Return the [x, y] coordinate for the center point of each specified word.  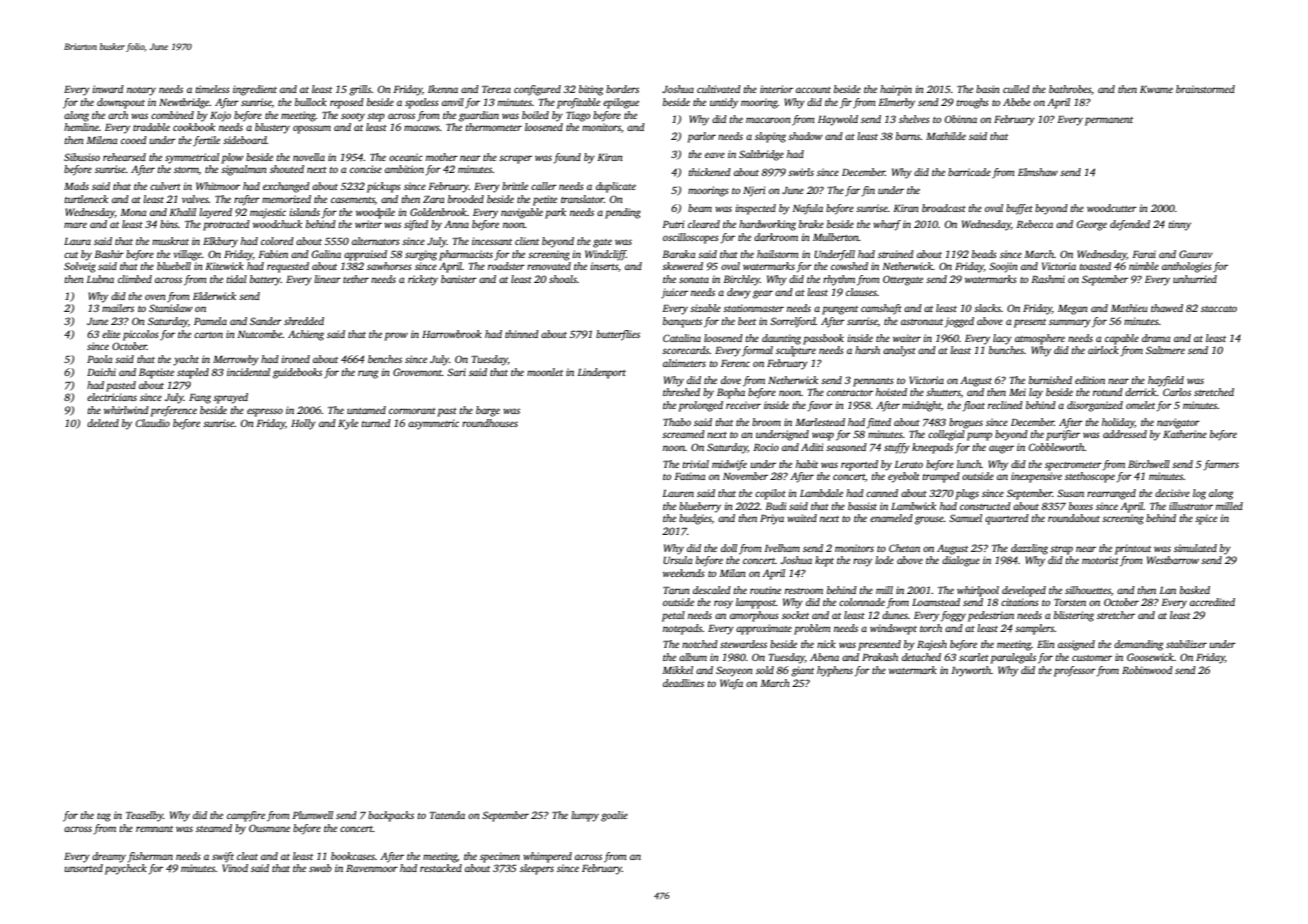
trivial [696, 464]
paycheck [126, 869]
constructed [985, 506]
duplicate [616, 187]
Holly [303, 424]
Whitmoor [218, 186]
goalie [614, 816]
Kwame [1156, 89]
